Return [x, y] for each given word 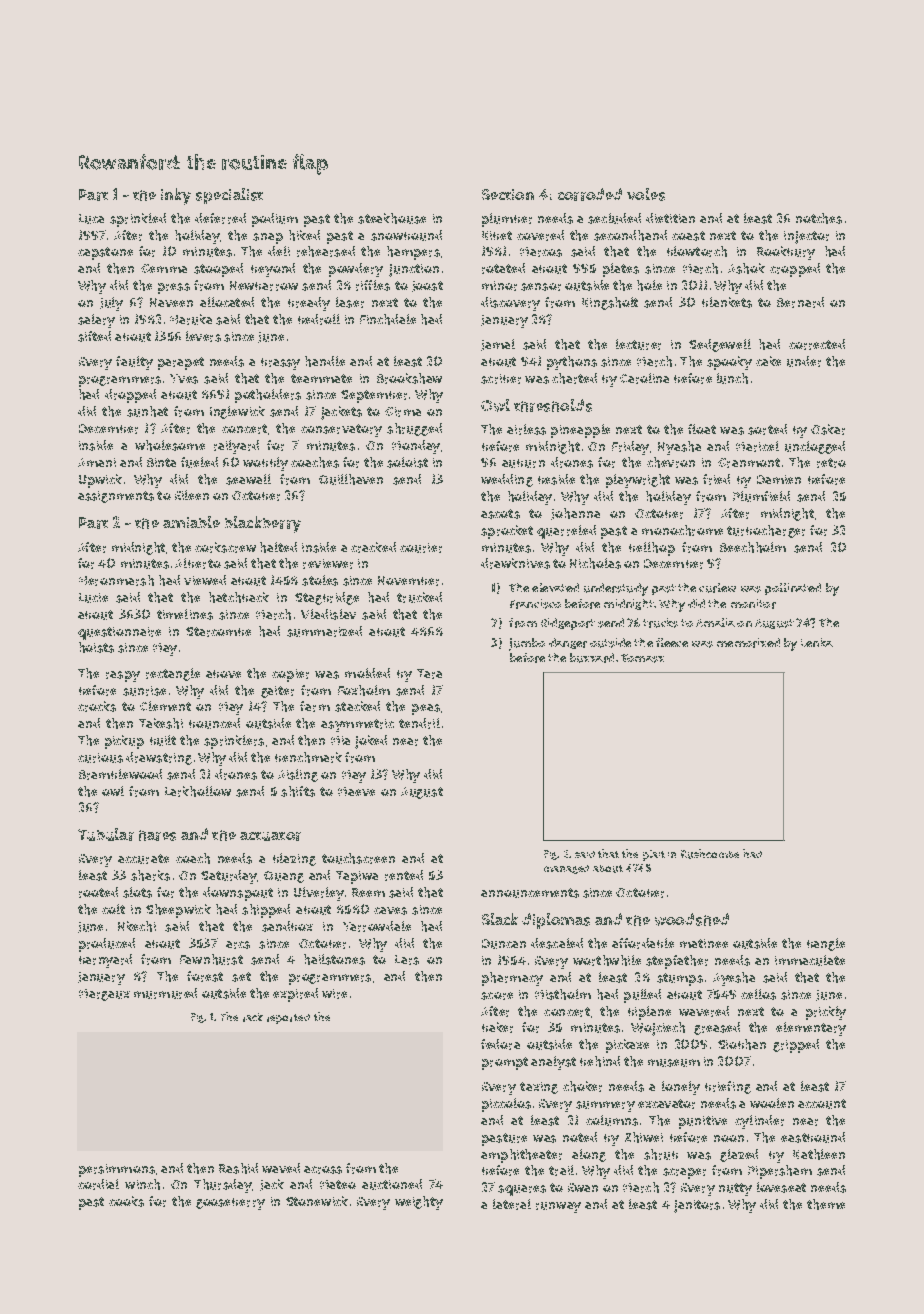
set [241, 977]
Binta [161, 462]
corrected [817, 344]
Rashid [238, 1168]
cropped [795, 270]
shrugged [414, 429]
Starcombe [218, 632]
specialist [229, 196]
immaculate [810, 960]
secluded [614, 218]
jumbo [527, 644]
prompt [505, 1063]
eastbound [813, 1137]
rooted [98, 892]
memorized [748, 643]
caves [390, 911]
